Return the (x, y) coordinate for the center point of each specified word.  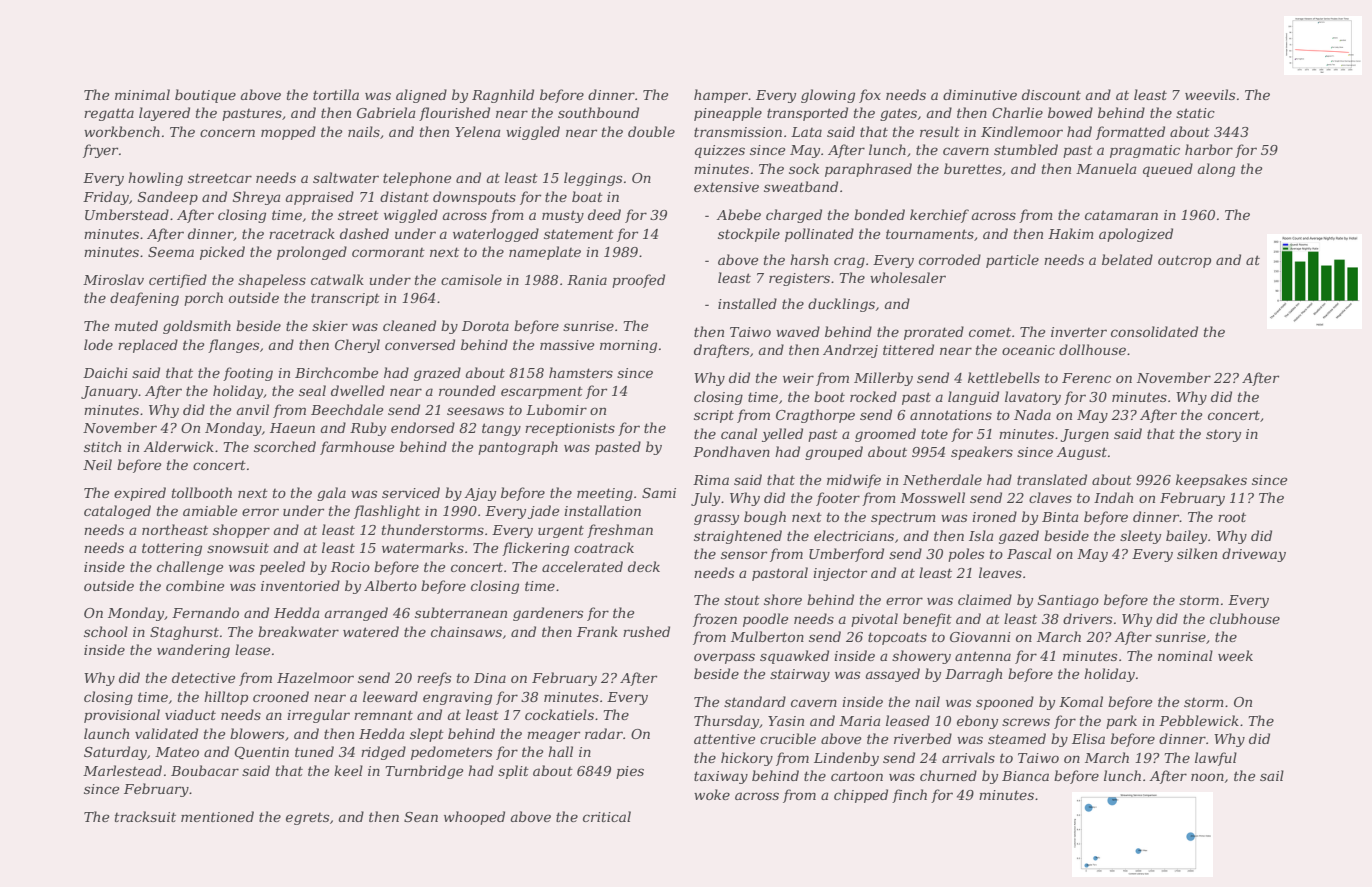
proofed (638, 281)
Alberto (390, 585)
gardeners (548, 614)
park (1121, 722)
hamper (721, 96)
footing (248, 374)
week (1235, 655)
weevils (1210, 94)
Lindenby (846, 759)
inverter (1079, 332)
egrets (307, 819)
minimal (142, 94)
